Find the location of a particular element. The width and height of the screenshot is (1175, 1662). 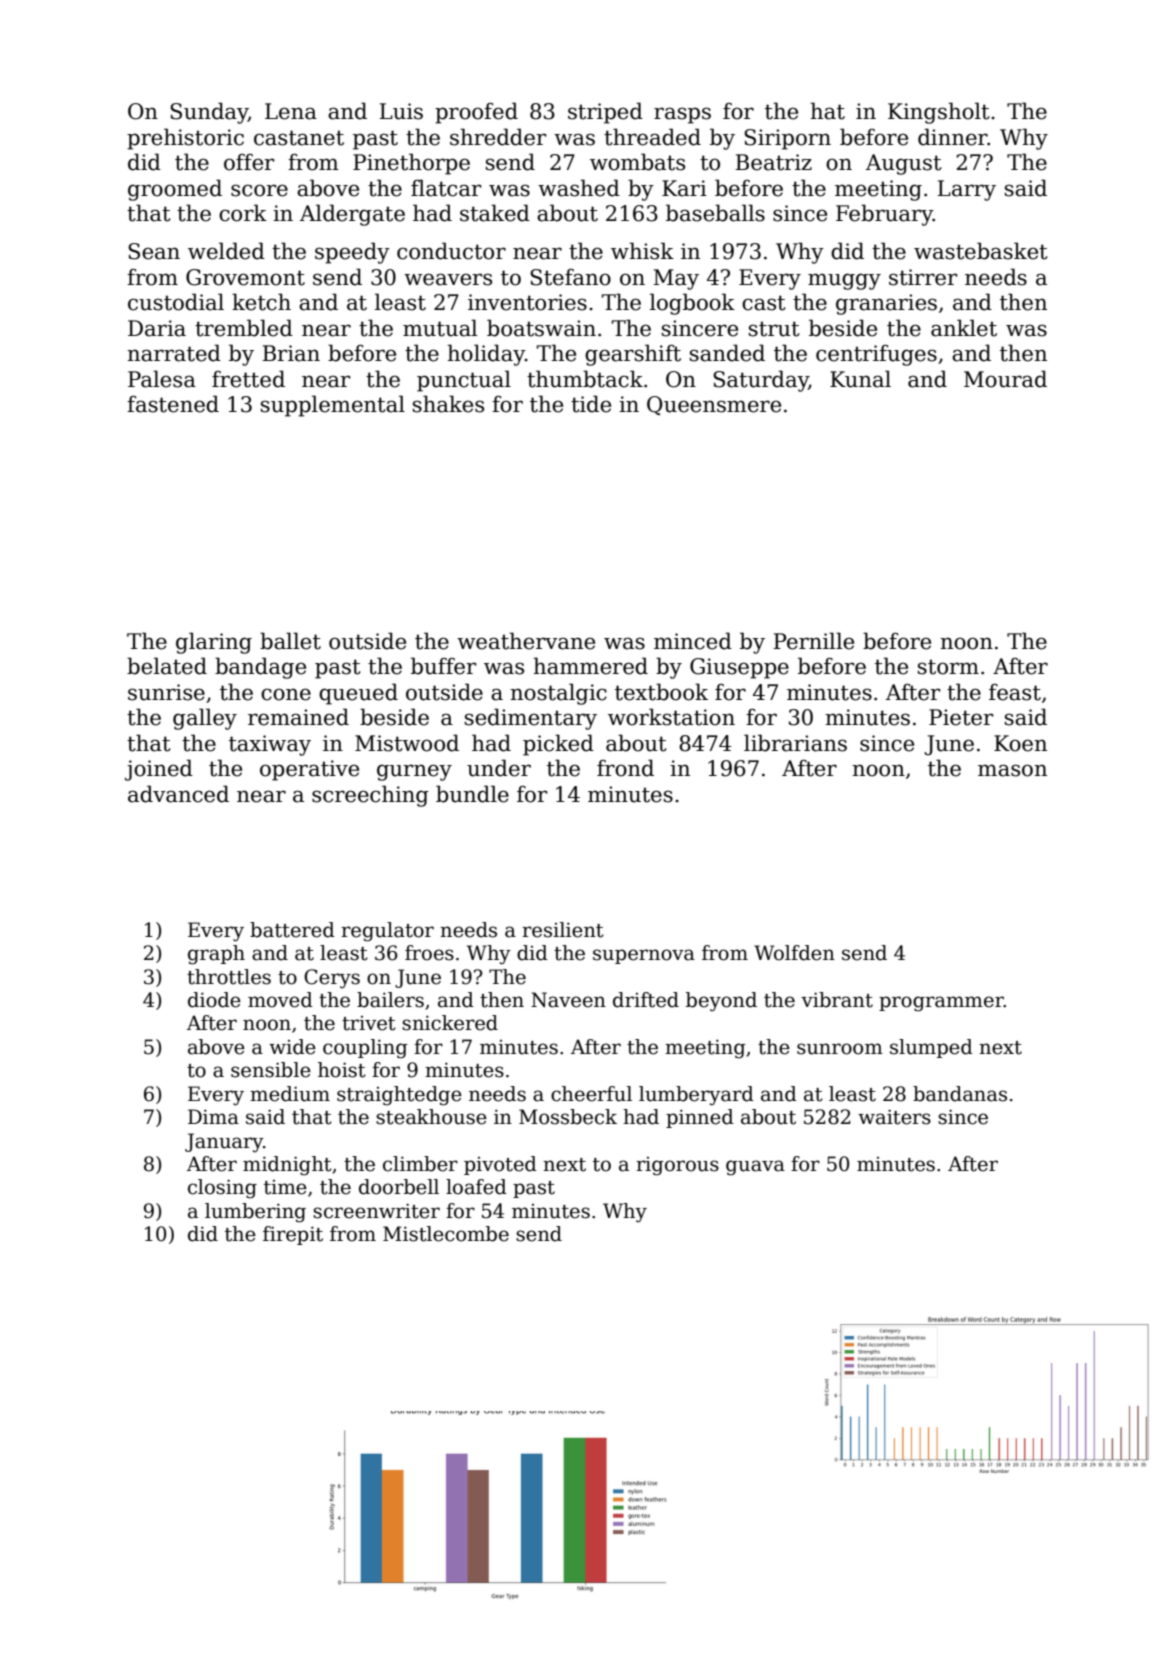

Queensmere is located at coordinates (714, 405).
